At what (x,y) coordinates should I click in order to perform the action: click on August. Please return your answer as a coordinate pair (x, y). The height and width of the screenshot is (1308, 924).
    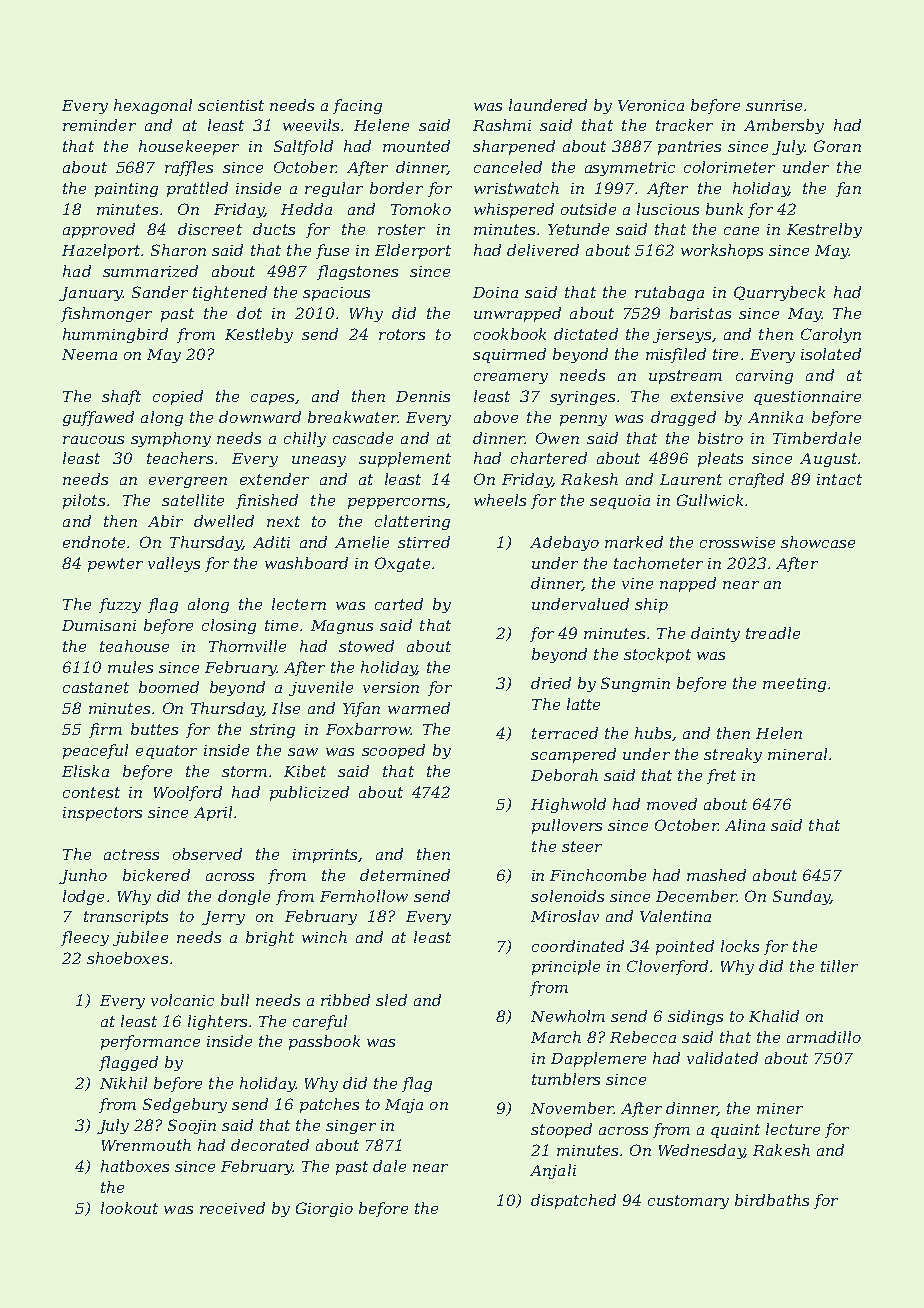
    Looking at the image, I should click on (828, 460).
